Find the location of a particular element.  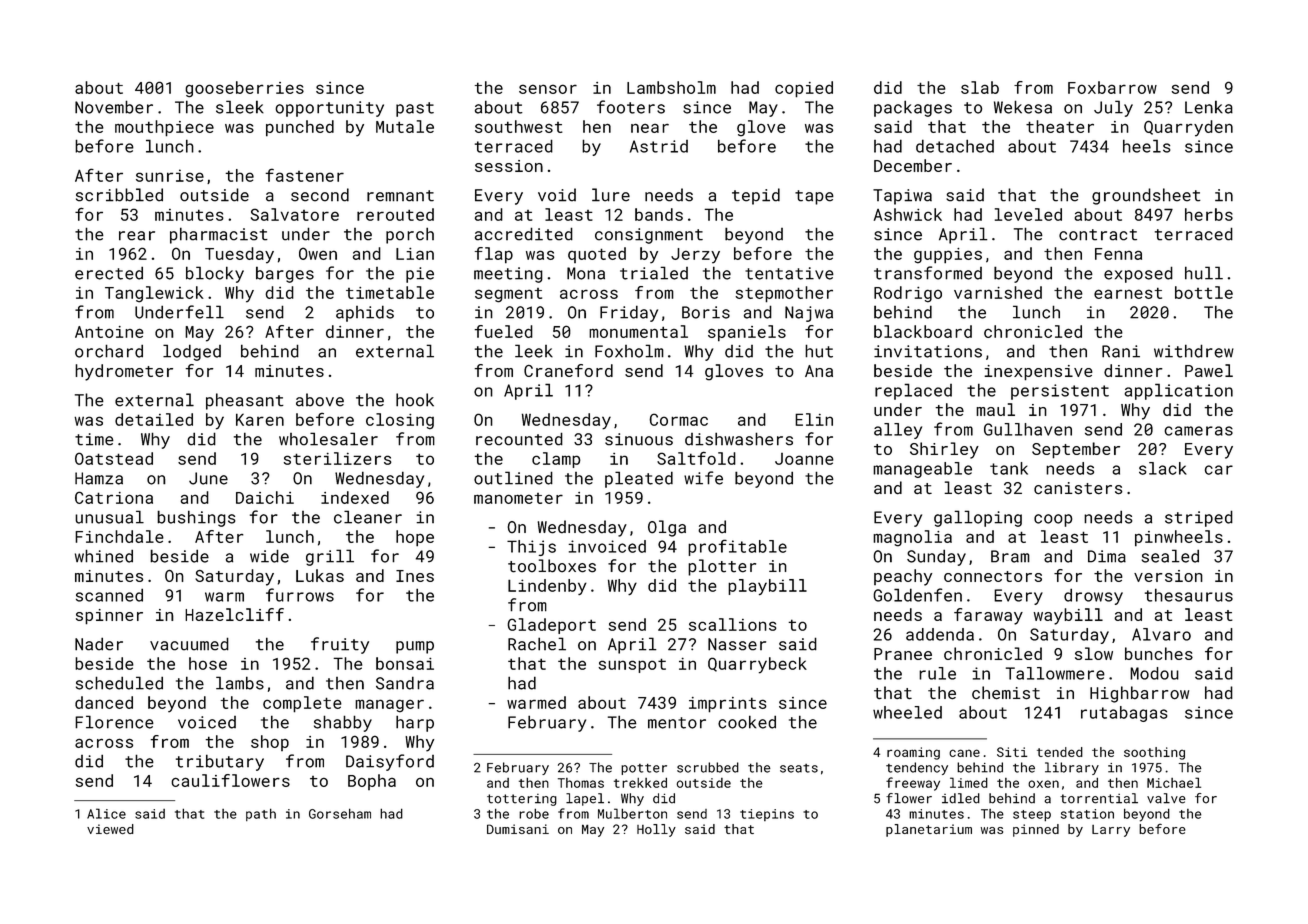

shop is located at coordinates (270, 743).
